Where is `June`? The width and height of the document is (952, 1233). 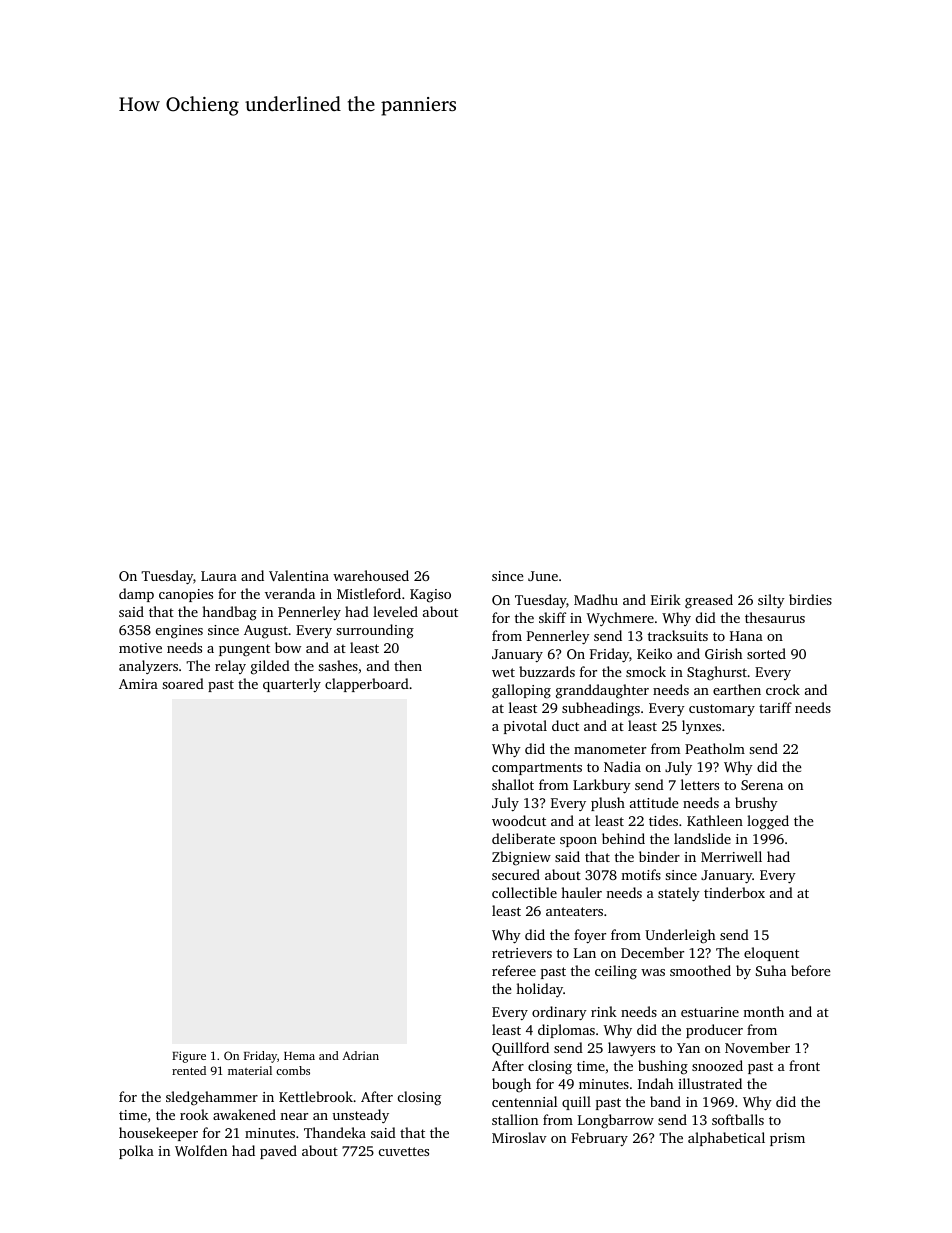 June is located at coordinates (543, 576).
